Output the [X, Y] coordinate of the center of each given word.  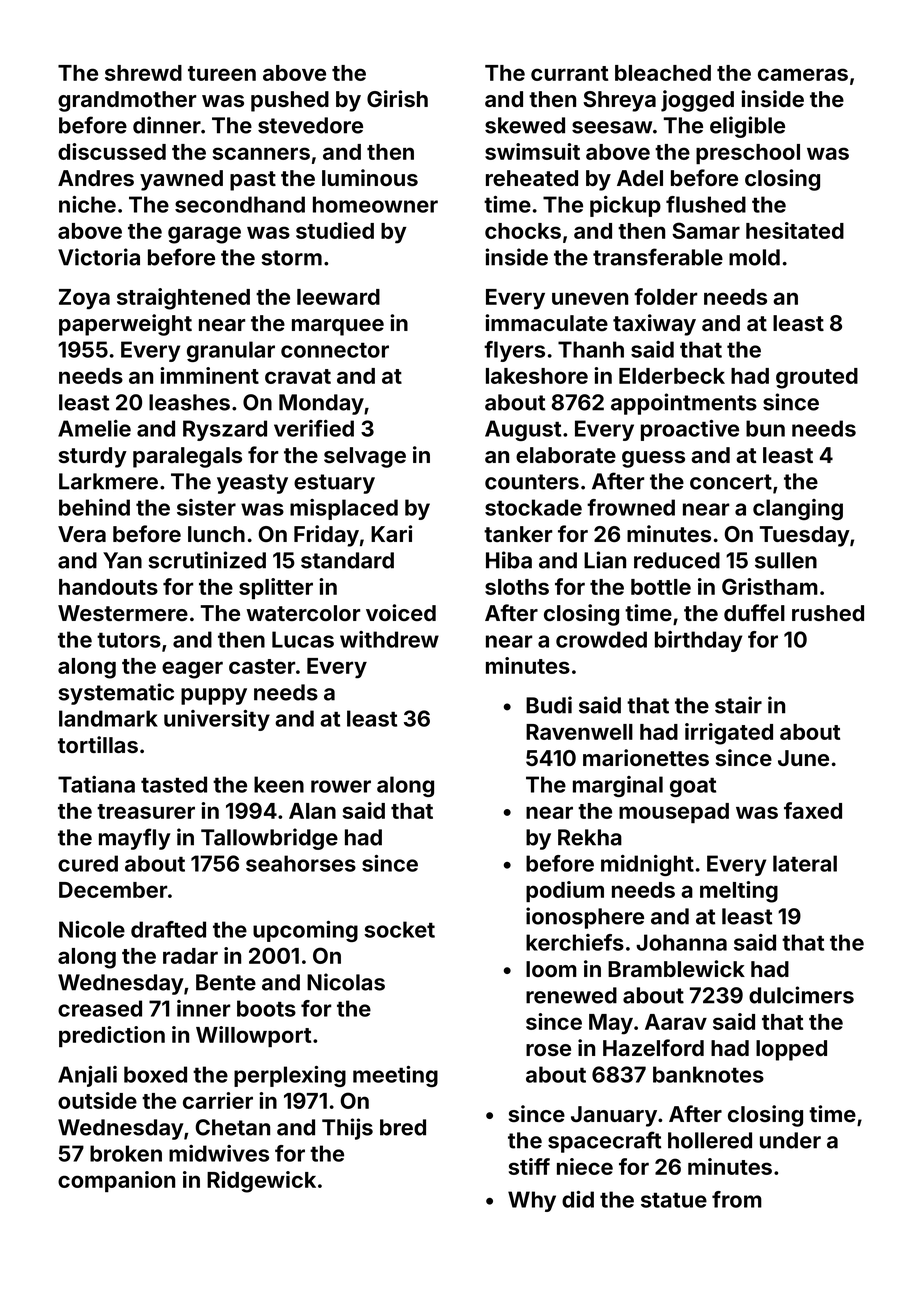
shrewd [143, 73]
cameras [803, 74]
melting [739, 892]
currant [569, 73]
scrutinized [207, 560]
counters [532, 482]
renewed [571, 995]
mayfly [135, 839]
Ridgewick [261, 1182]
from [737, 1199]
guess [653, 459]
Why [532, 1201]
